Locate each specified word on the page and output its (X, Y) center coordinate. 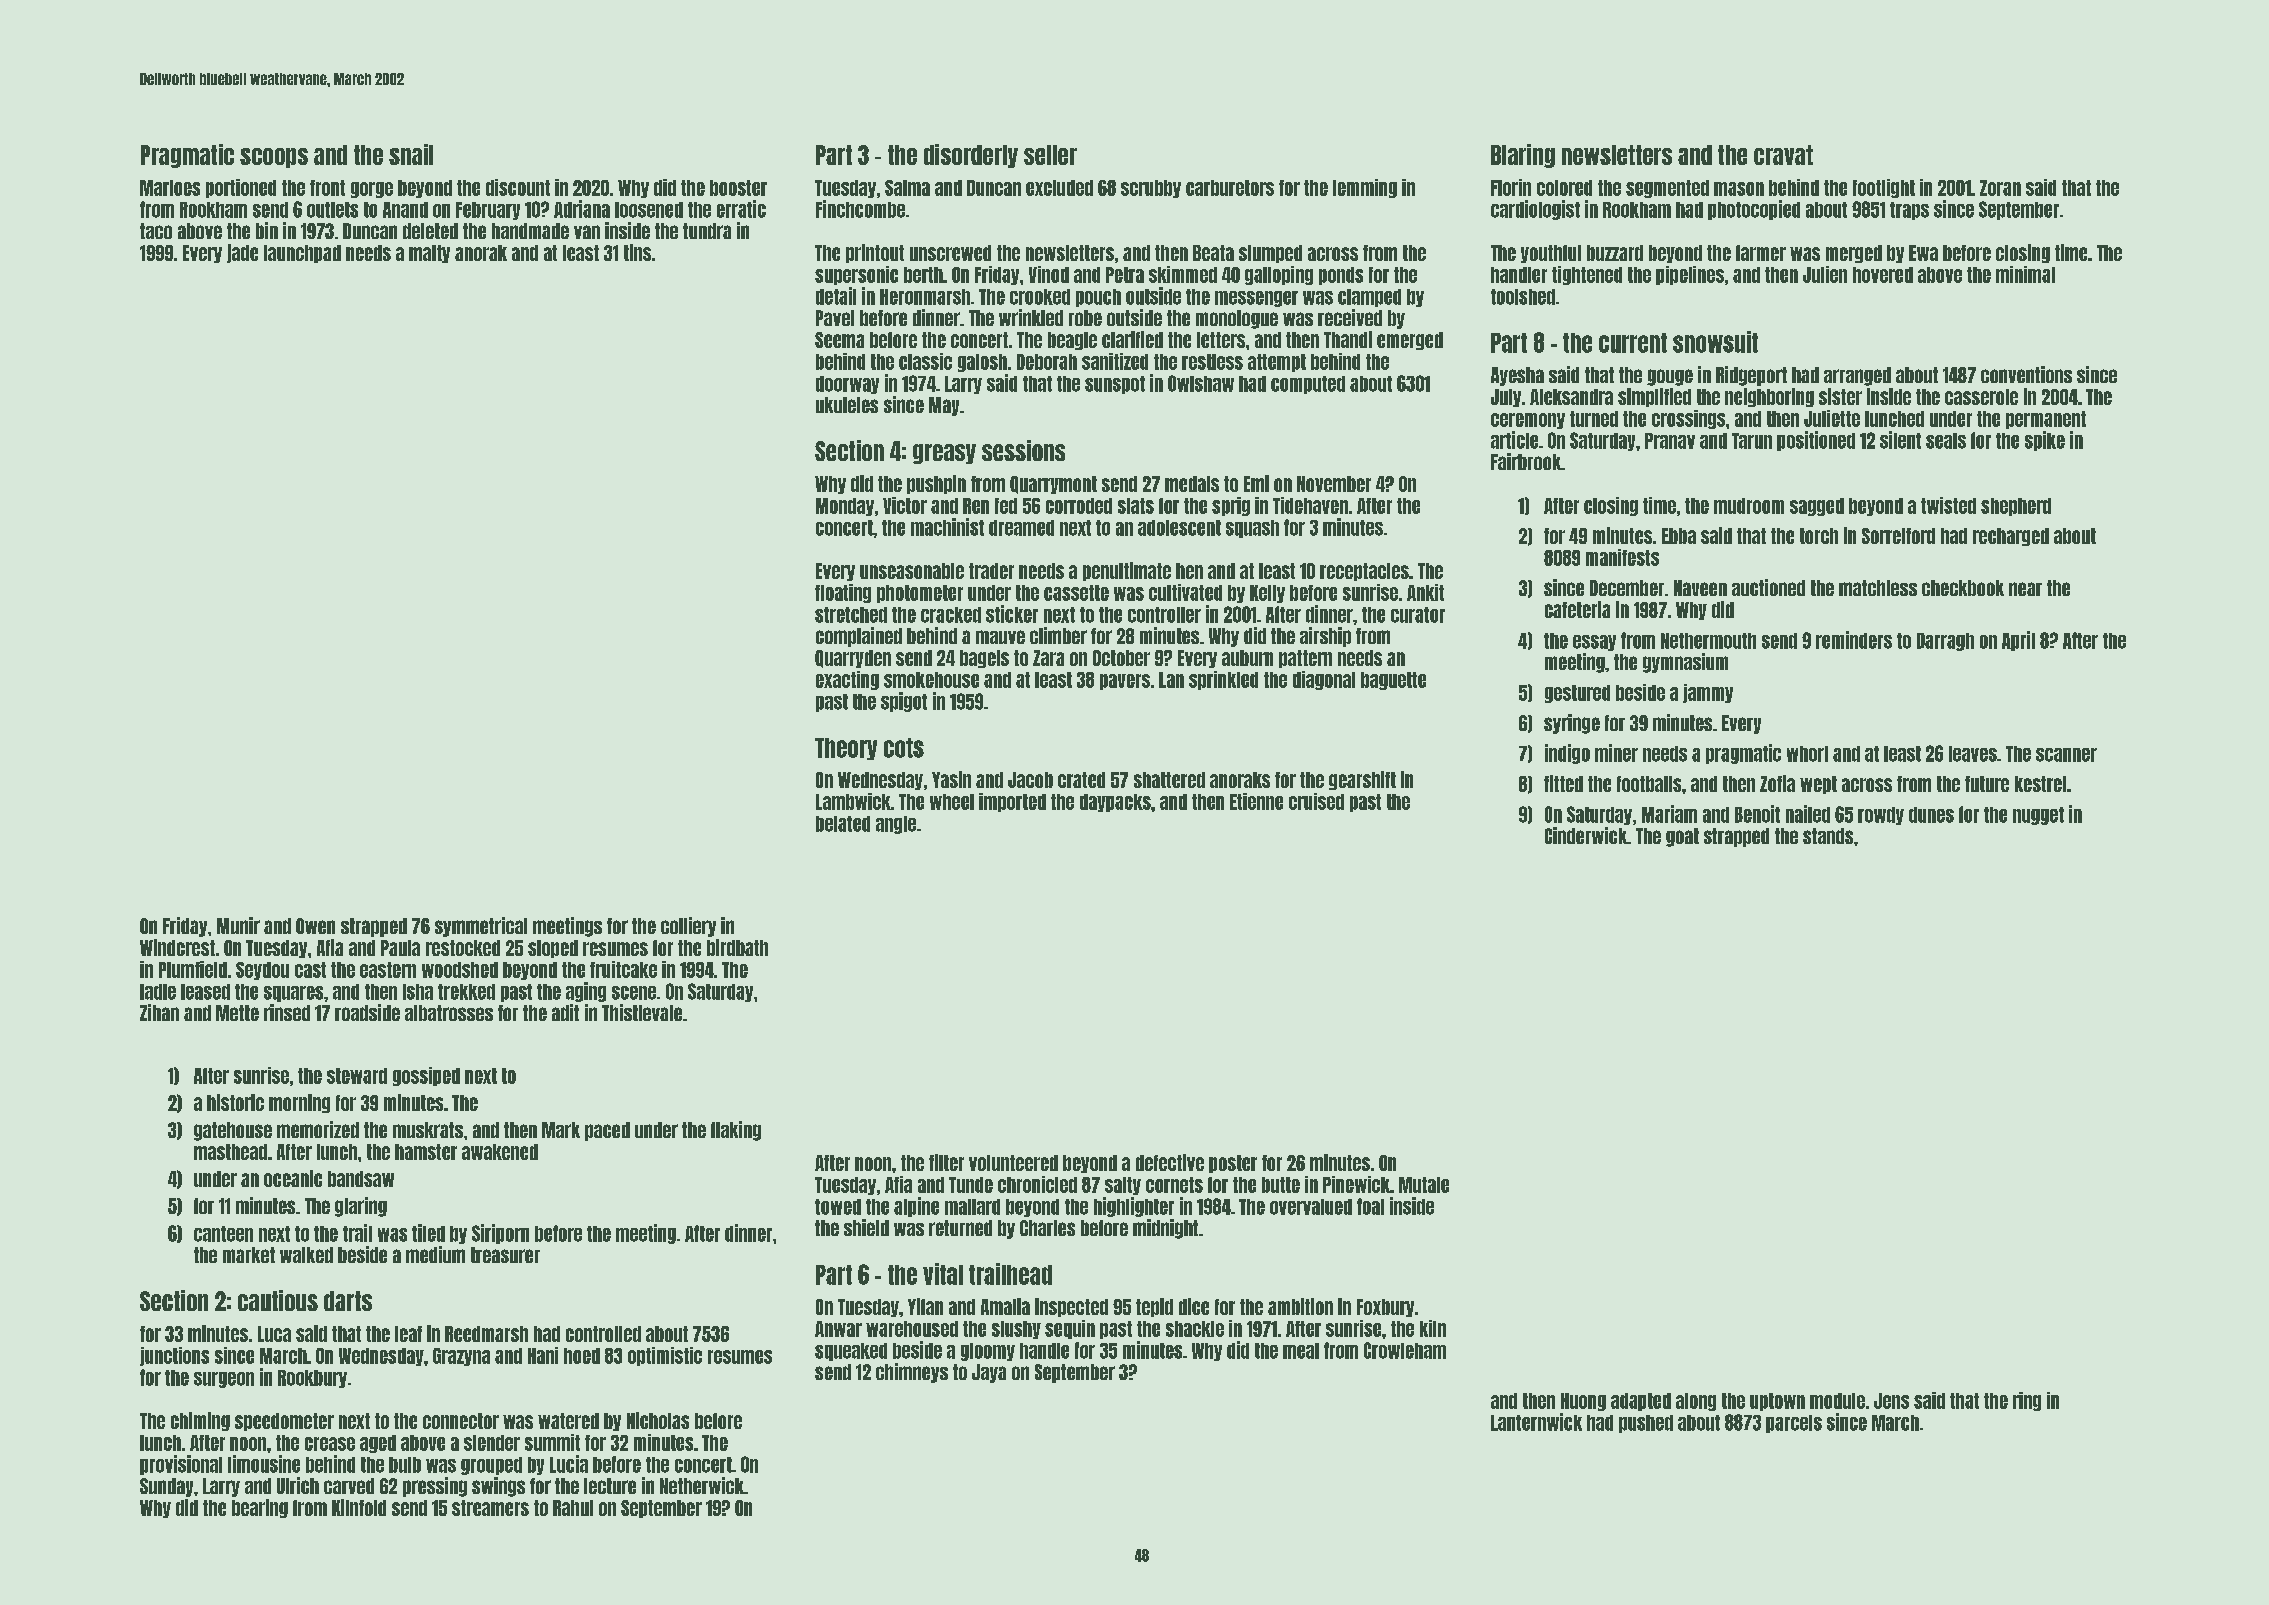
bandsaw (361, 1179)
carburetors (1230, 188)
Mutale (1424, 1185)
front (327, 188)
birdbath (737, 947)
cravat (1783, 155)
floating (843, 593)
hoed (582, 1356)
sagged (1817, 507)
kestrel (2040, 784)
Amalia (1005, 1306)
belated (843, 824)
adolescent (1179, 528)
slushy (1016, 1330)
